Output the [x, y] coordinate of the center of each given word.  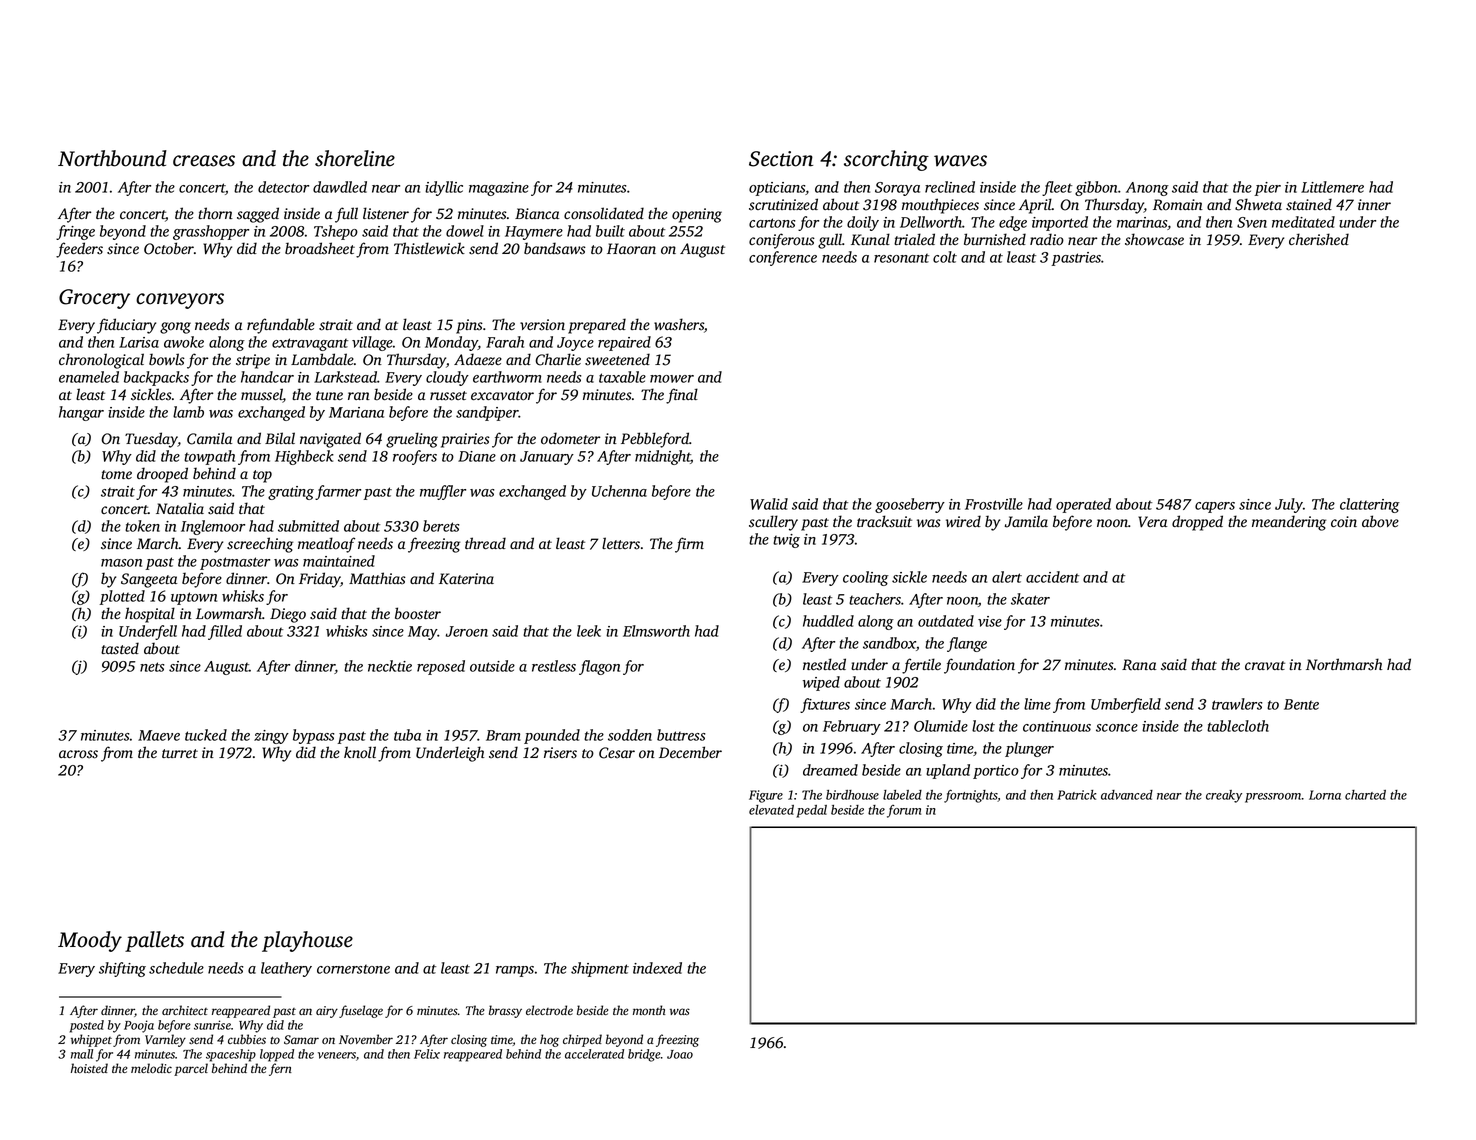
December [690, 752]
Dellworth [931, 222]
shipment [600, 969]
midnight [663, 457]
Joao [680, 1054]
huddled [828, 621]
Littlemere [1332, 187]
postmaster [235, 563]
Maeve [159, 735]
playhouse [307, 941]
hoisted [89, 1068]
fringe [75, 232]
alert [1007, 577]
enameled [89, 377]
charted [1365, 795]
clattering [1370, 505]
